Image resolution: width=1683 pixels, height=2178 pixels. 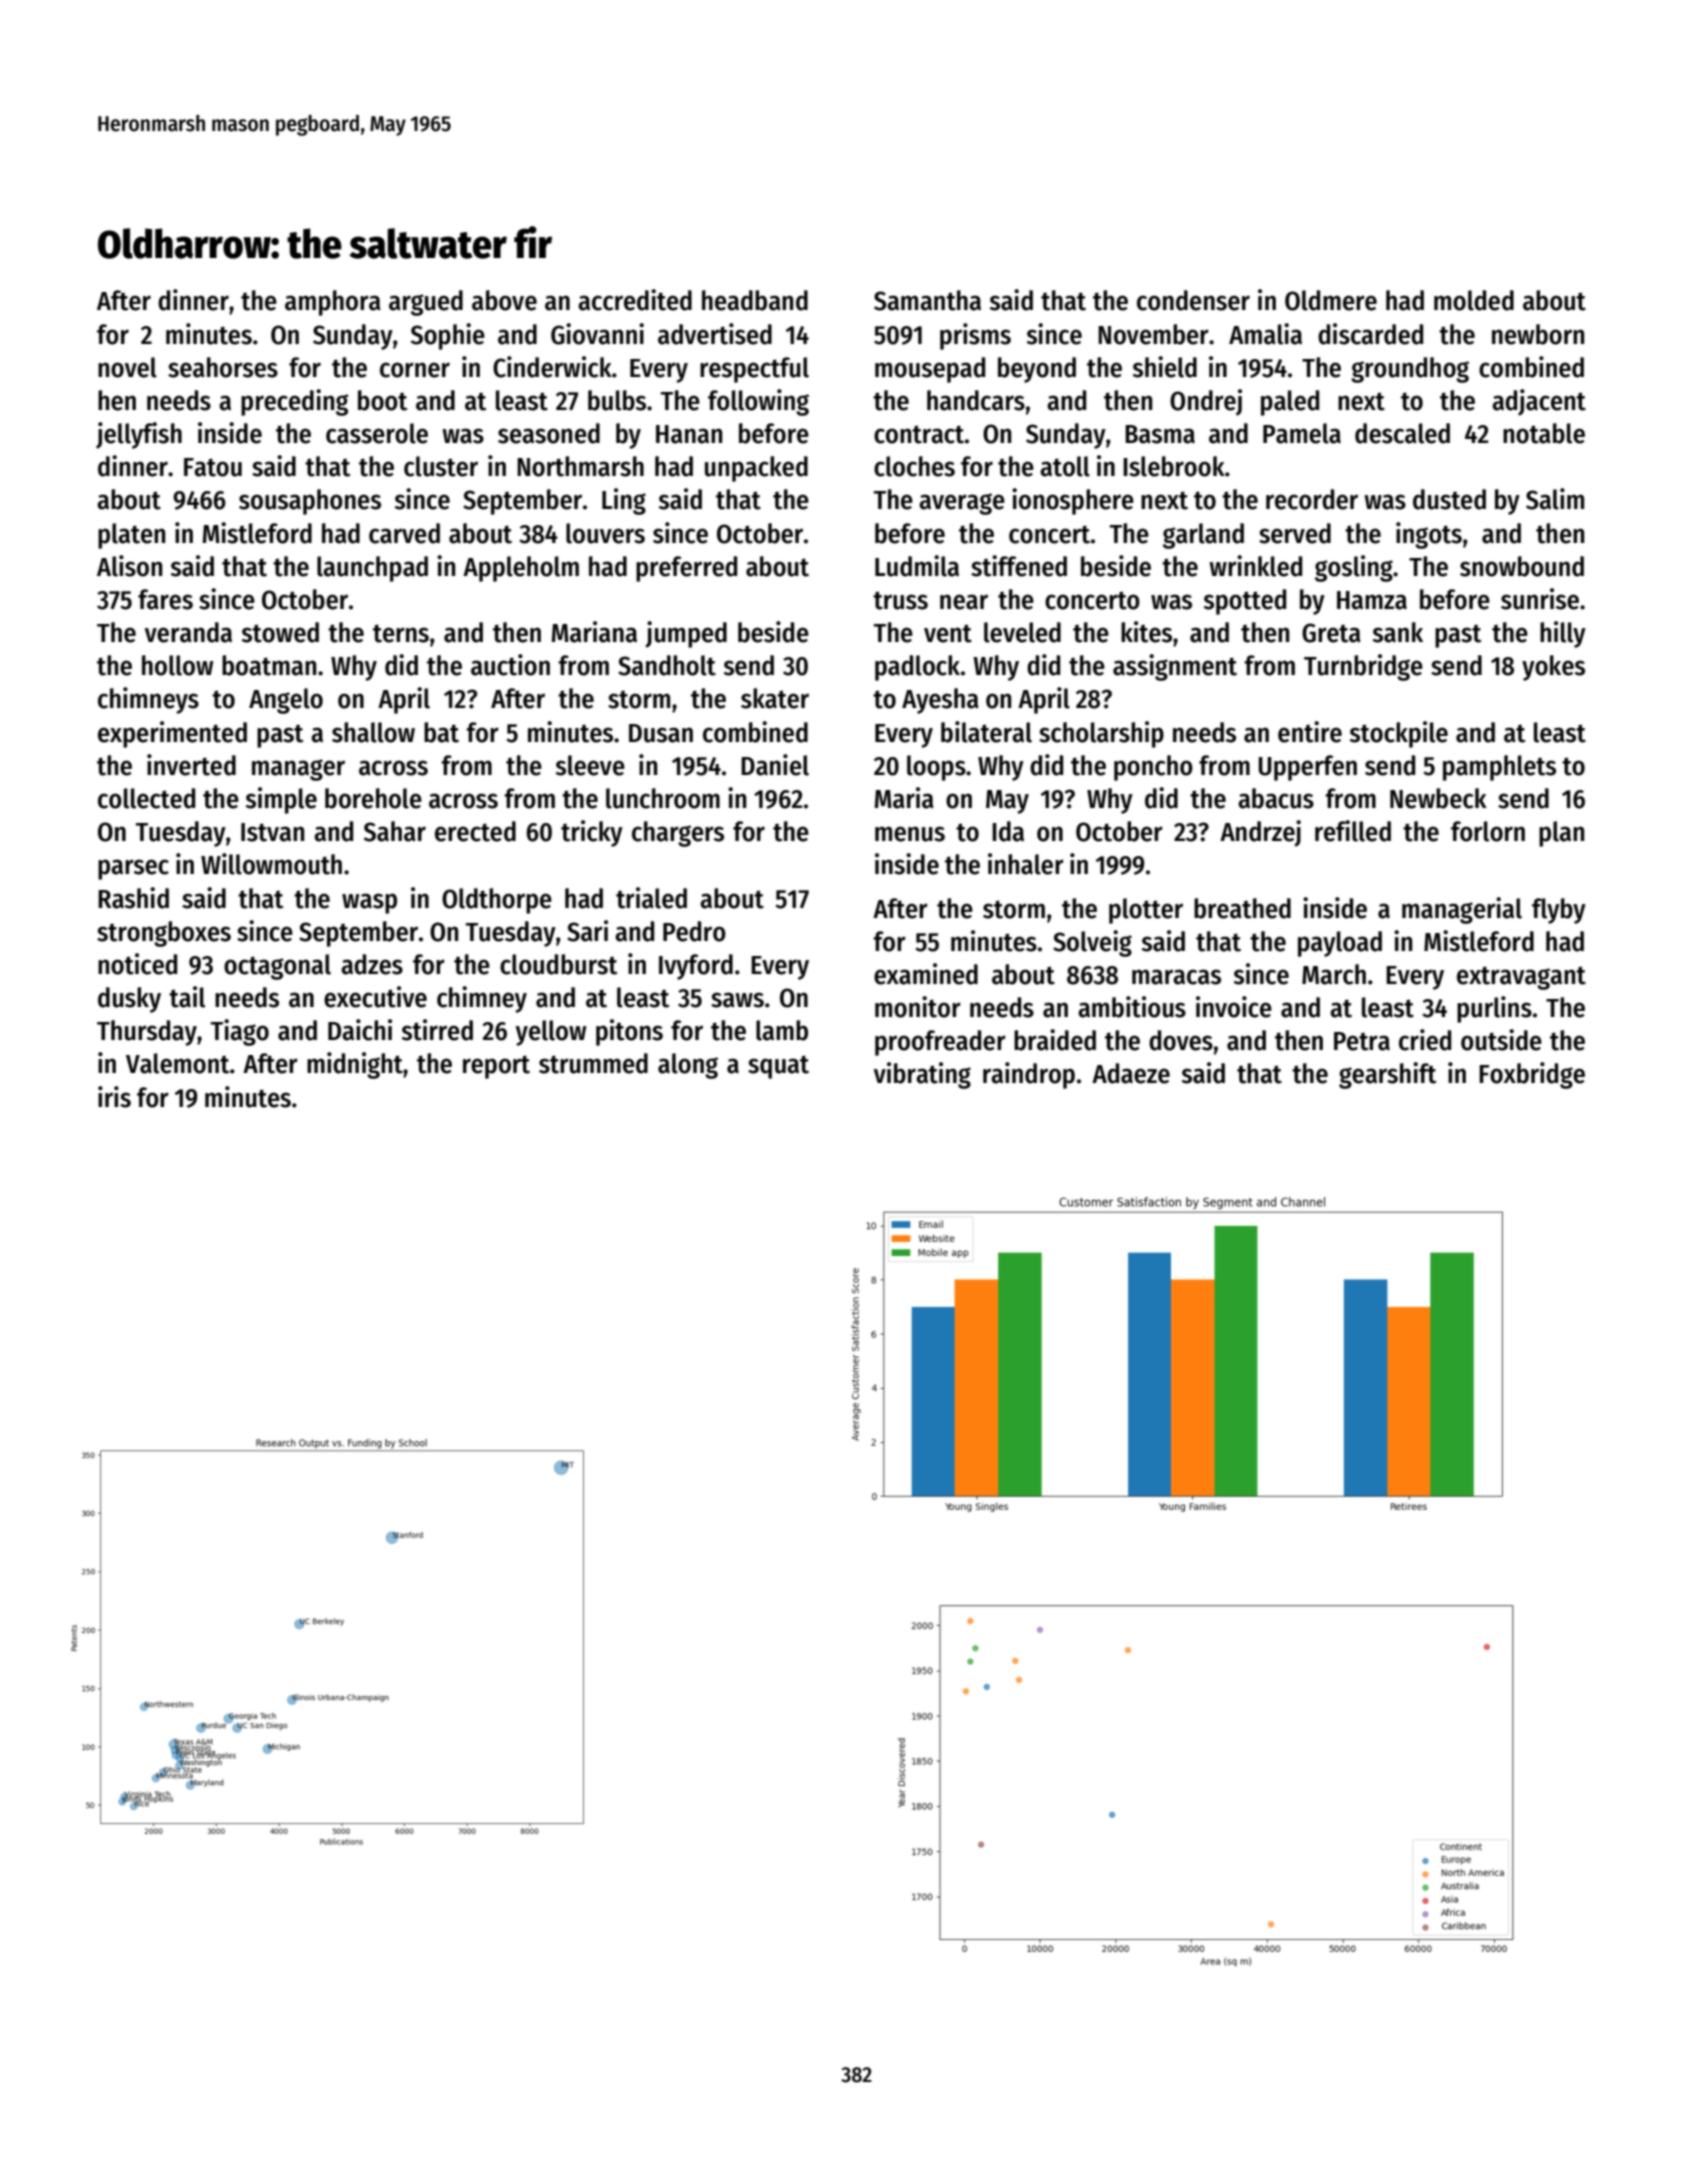 I want to click on jellyfish, so click(x=139, y=435).
